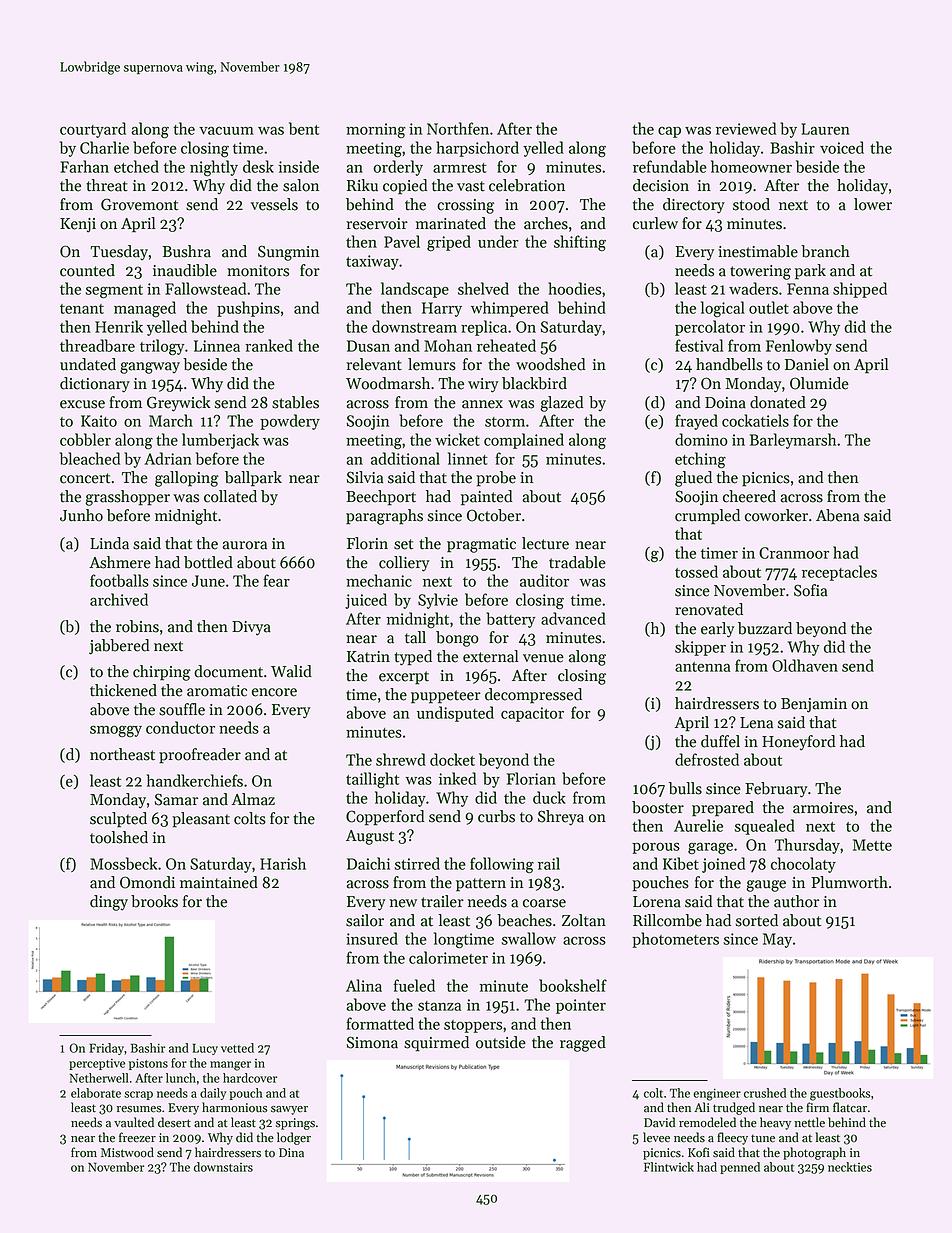 The width and height of the image is (952, 1233). Describe the element at coordinates (289, 1110) in the image. I see `sawyer` at that location.
